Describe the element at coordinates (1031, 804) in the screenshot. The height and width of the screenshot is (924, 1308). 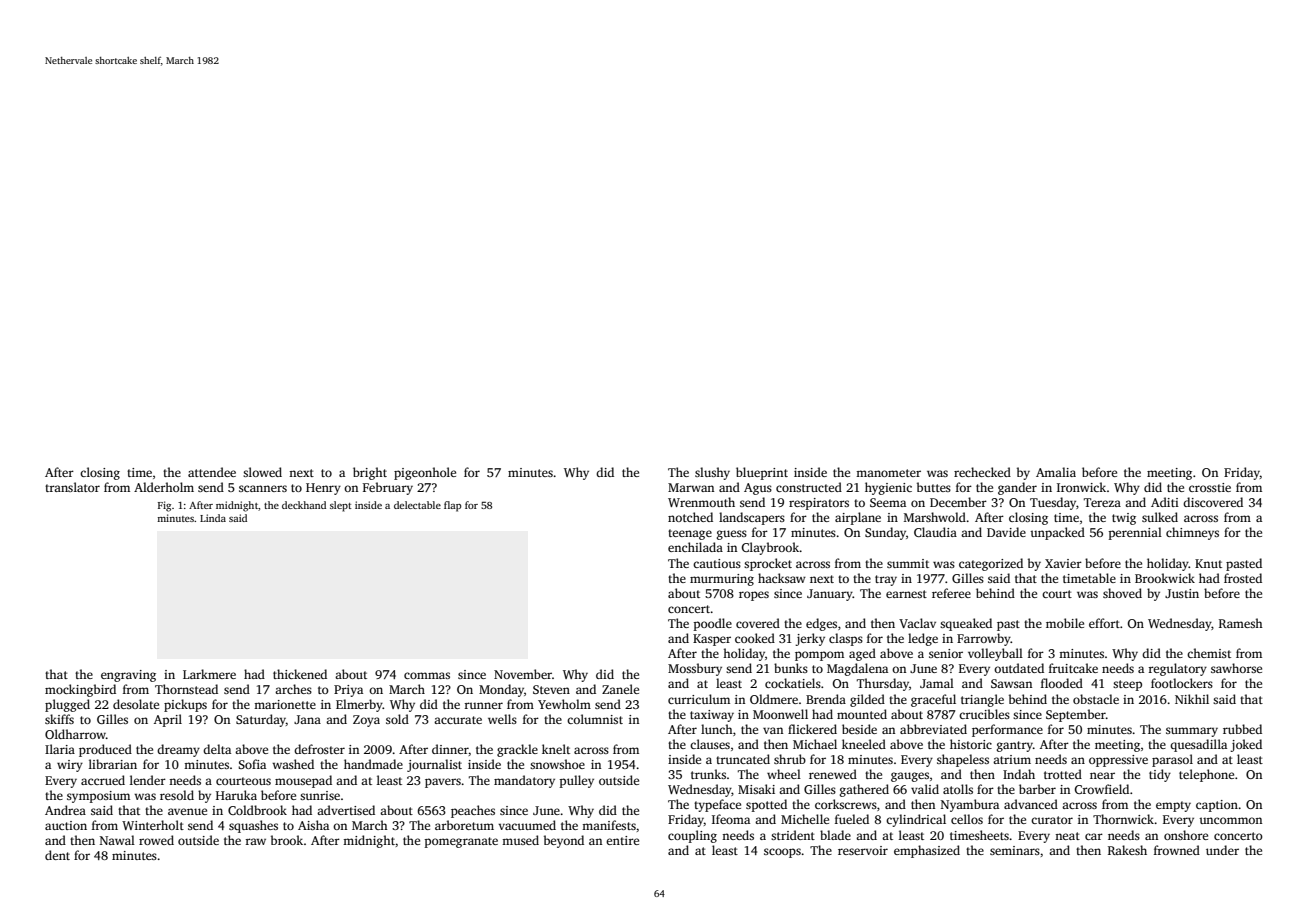
I see `advanced` at that location.
